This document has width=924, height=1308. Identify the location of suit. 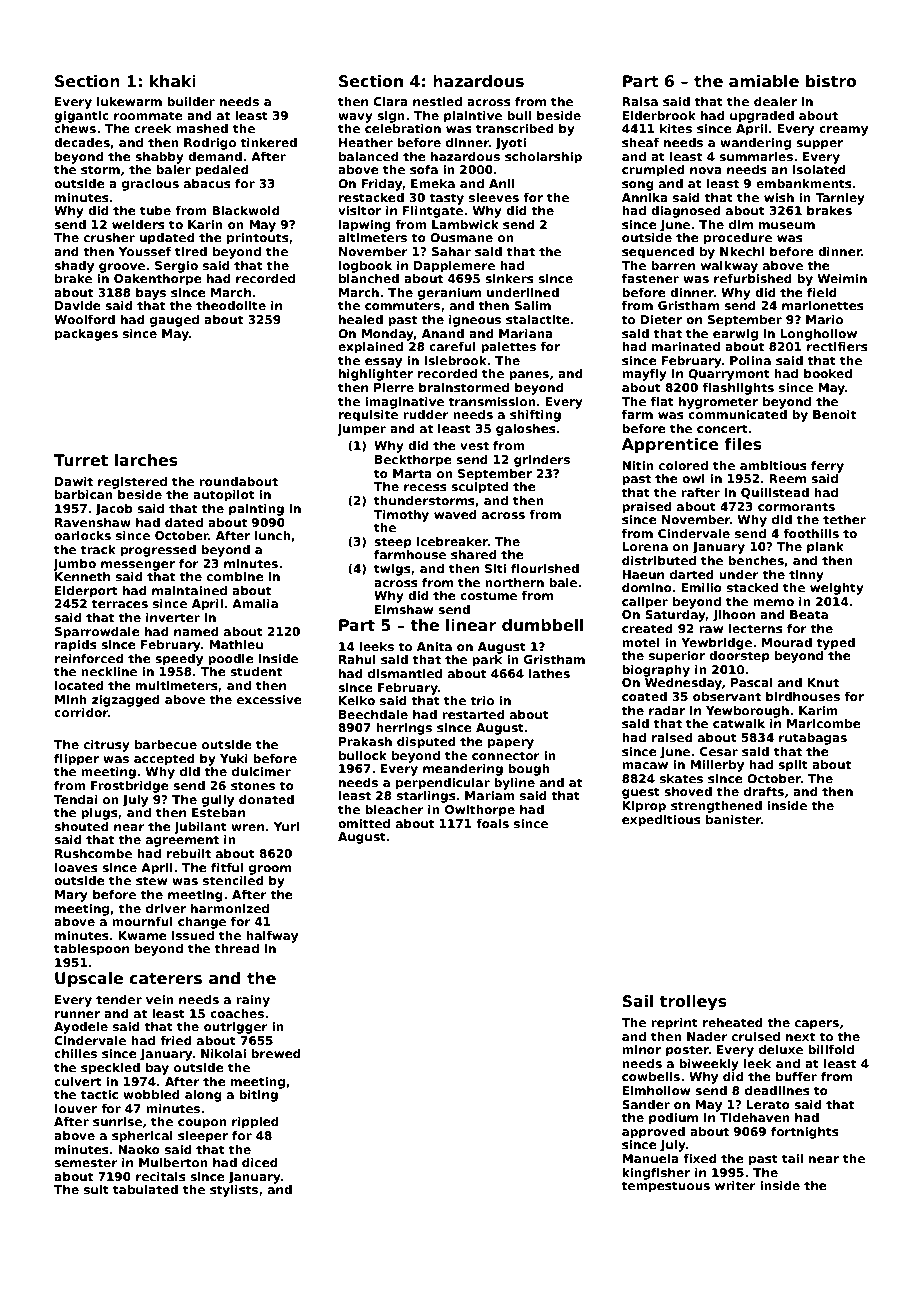
(96, 1189).
